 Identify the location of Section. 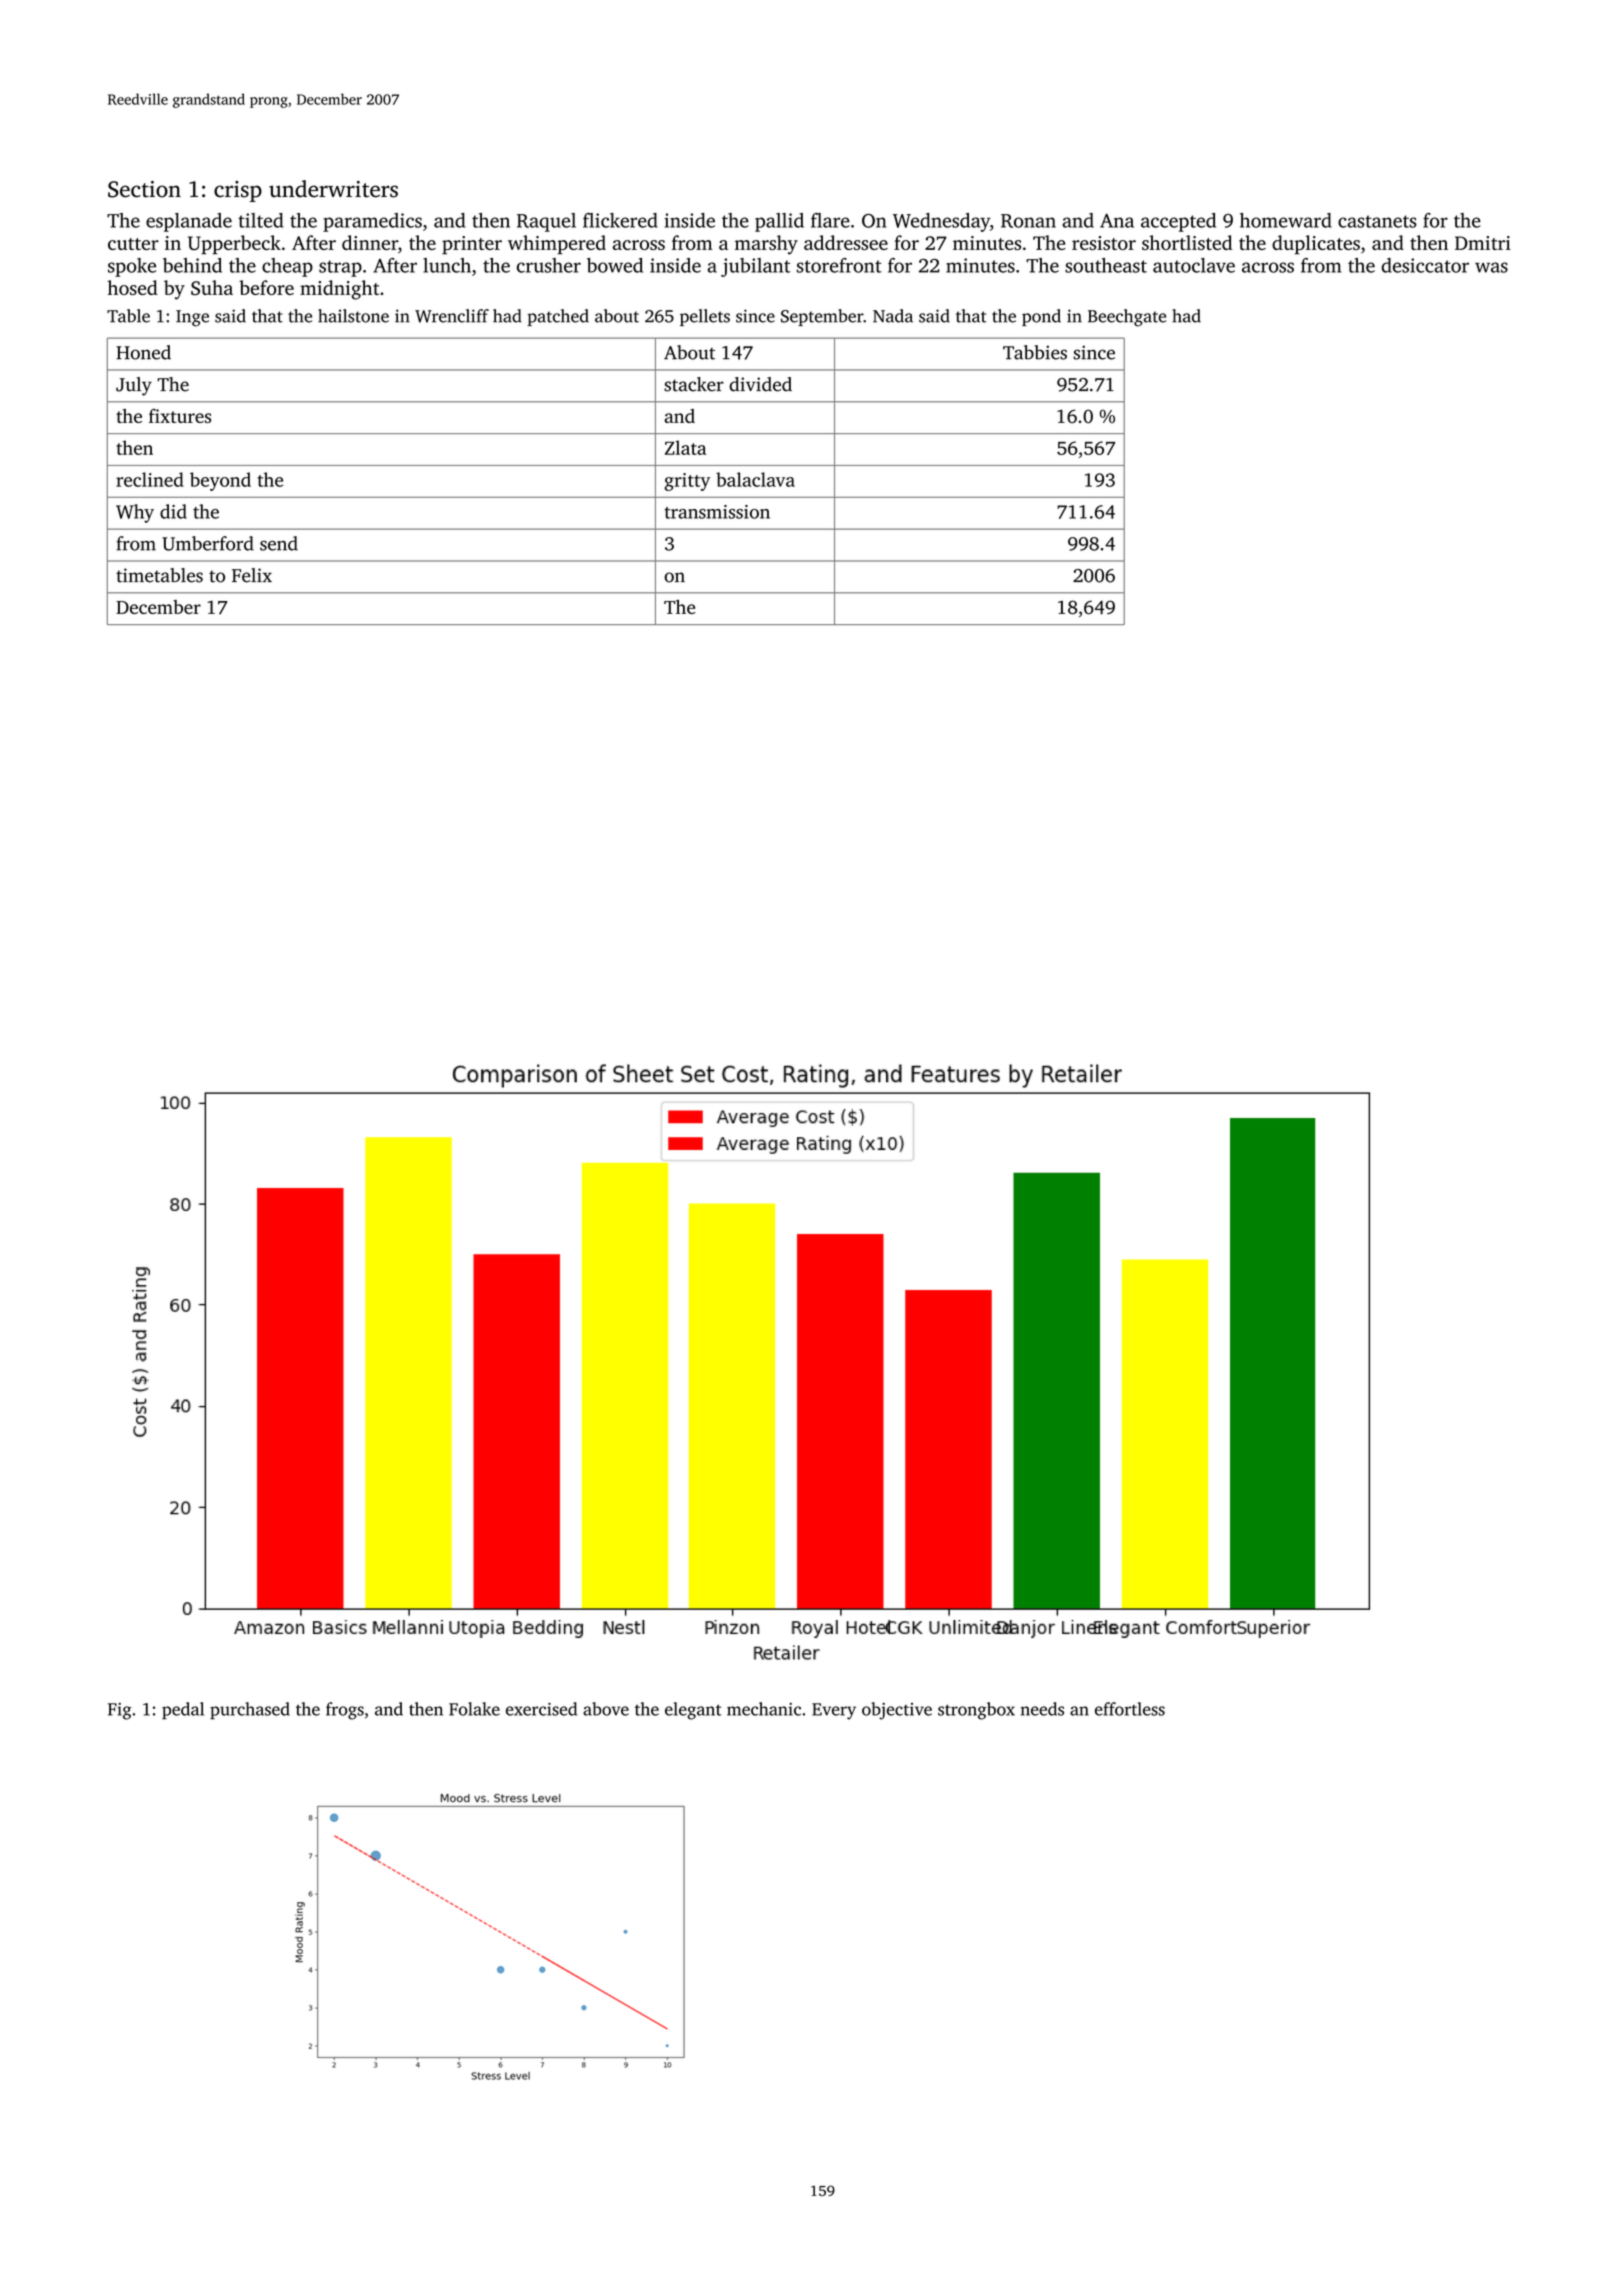
(144, 189).
